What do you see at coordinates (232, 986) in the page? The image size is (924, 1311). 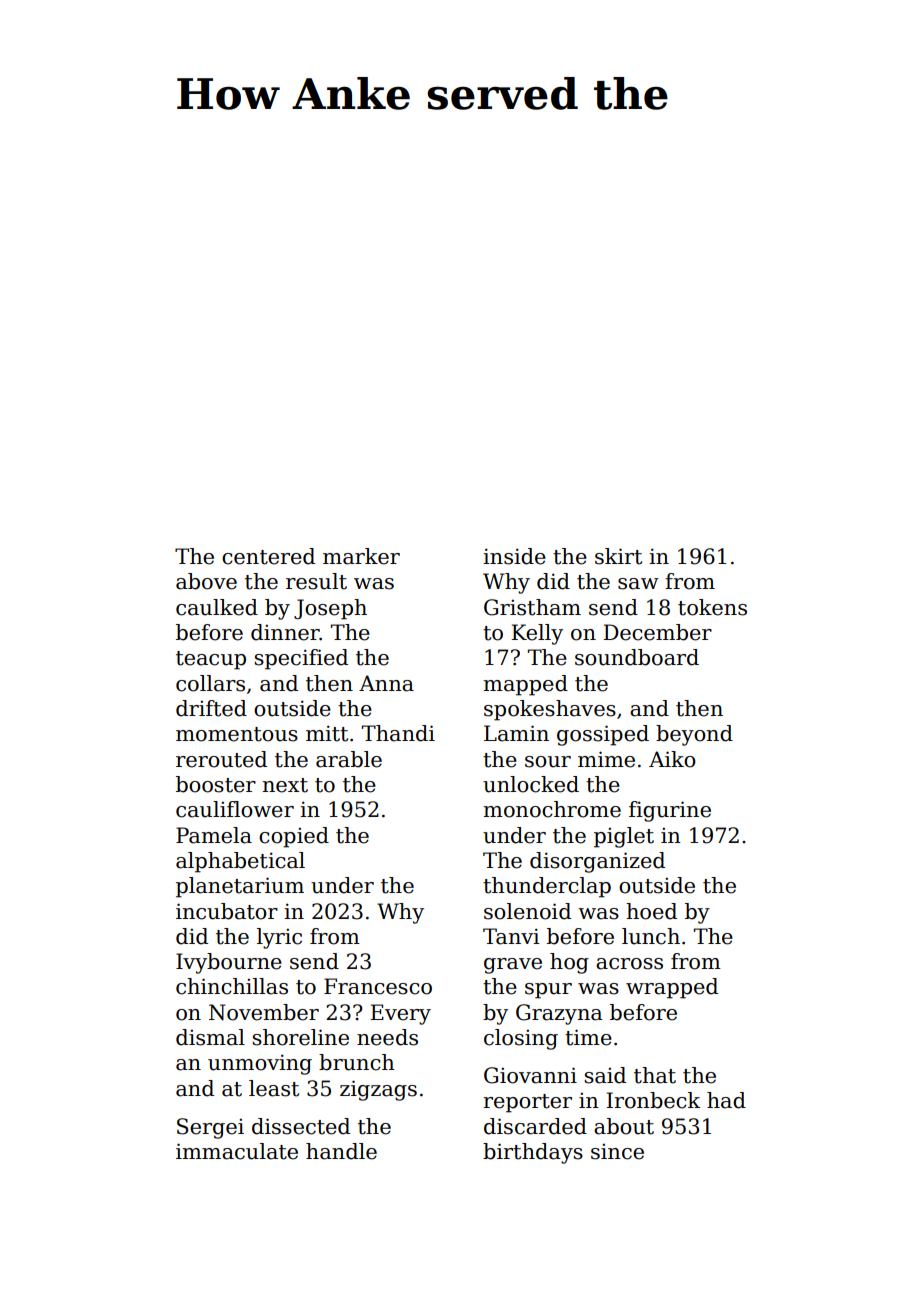 I see `chinchillas` at bounding box center [232, 986].
